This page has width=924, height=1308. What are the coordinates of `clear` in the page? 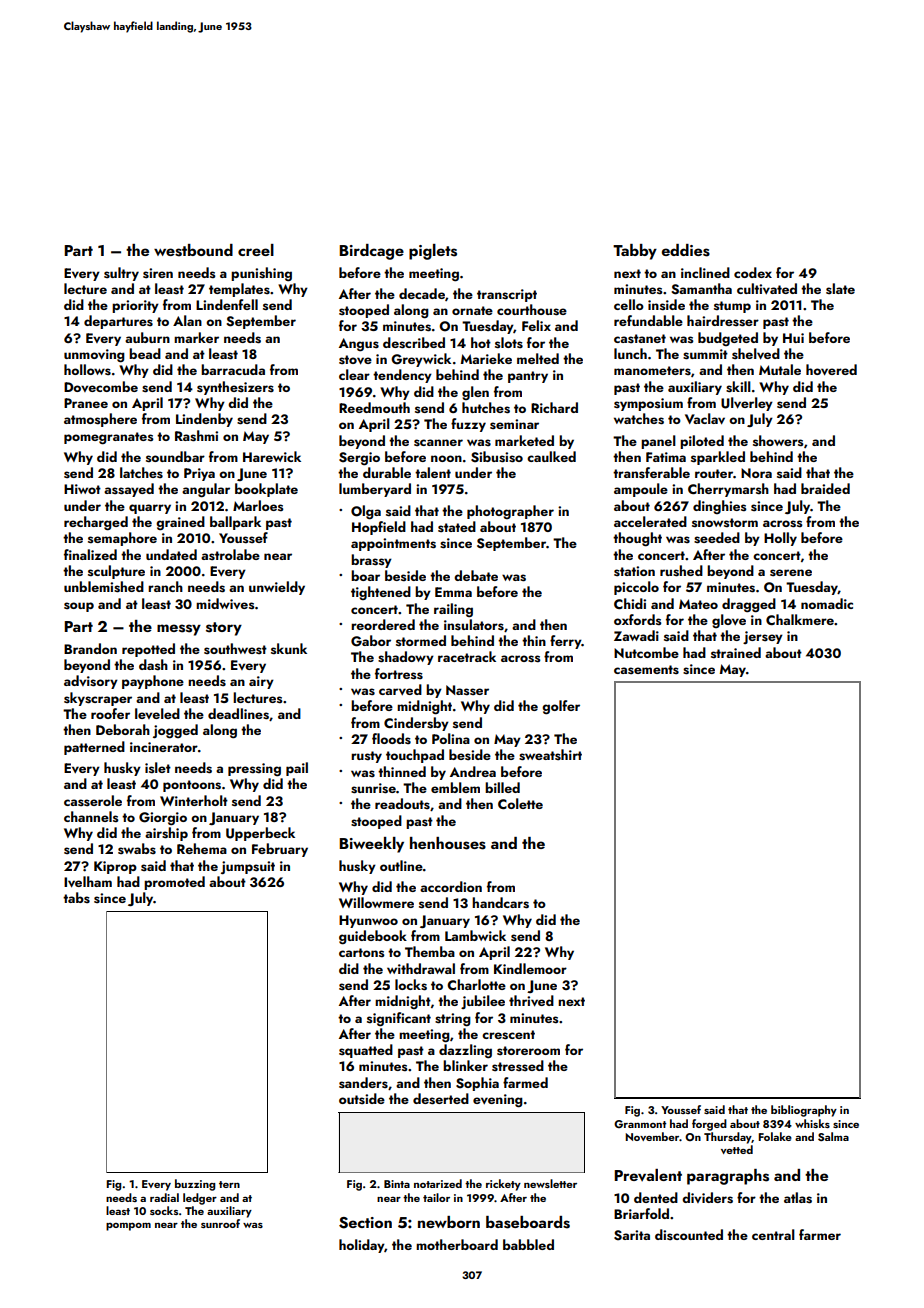 It's located at (354, 374).
